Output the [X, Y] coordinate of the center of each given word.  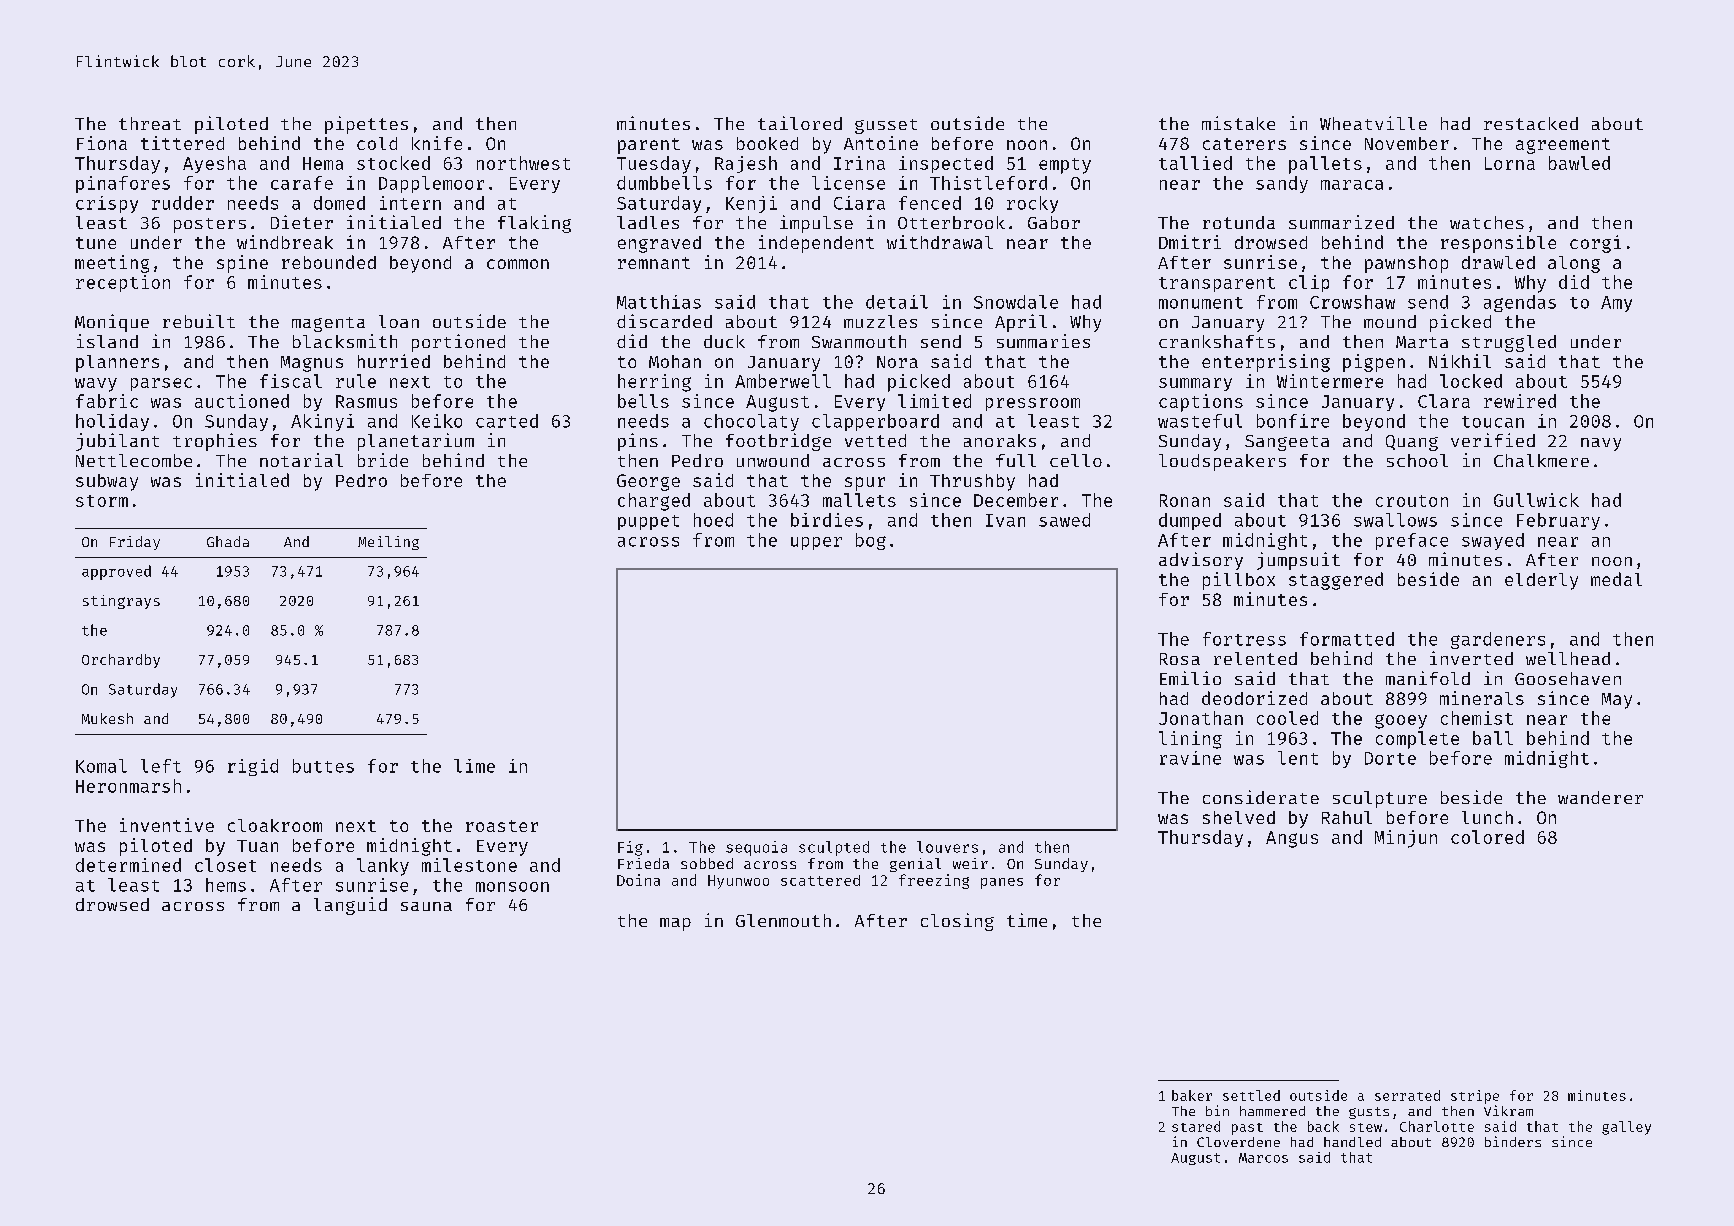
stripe [1475, 1097]
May [1617, 701]
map [675, 924]
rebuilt [199, 321]
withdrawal [940, 242]
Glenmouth [783, 920]
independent [816, 244]
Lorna [1510, 163]
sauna [426, 906]
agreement [1563, 146]
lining [1190, 740]
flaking [534, 224]
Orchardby [121, 661]
